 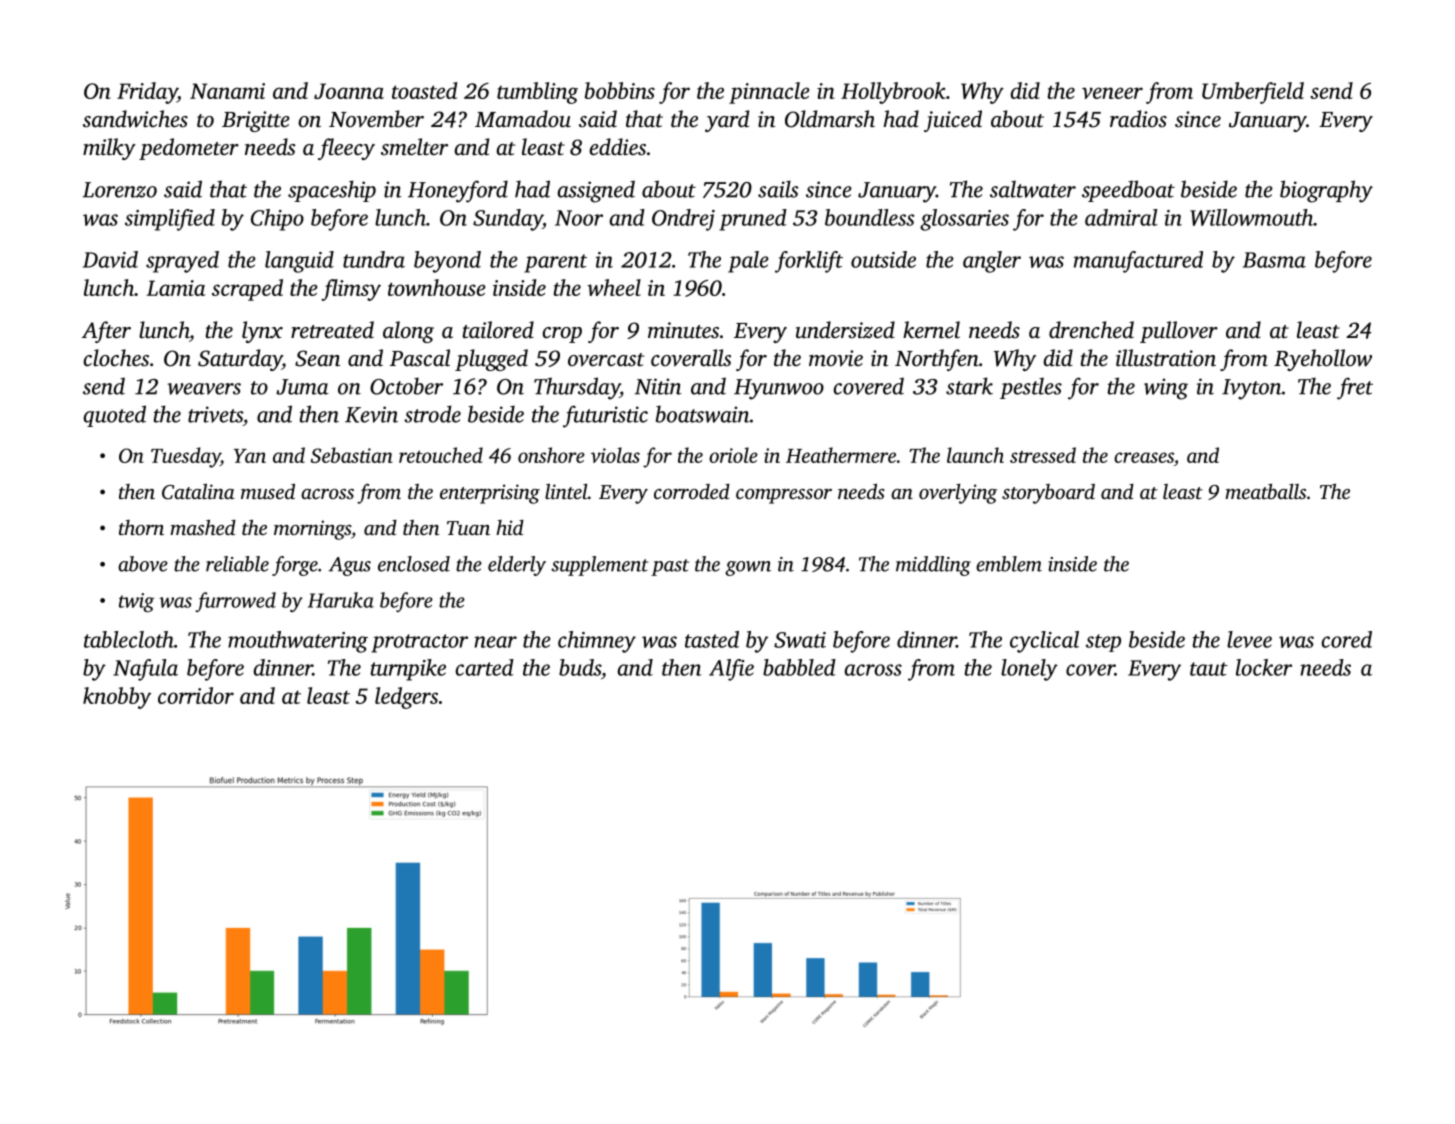 I want to click on compressor, so click(x=784, y=496).
